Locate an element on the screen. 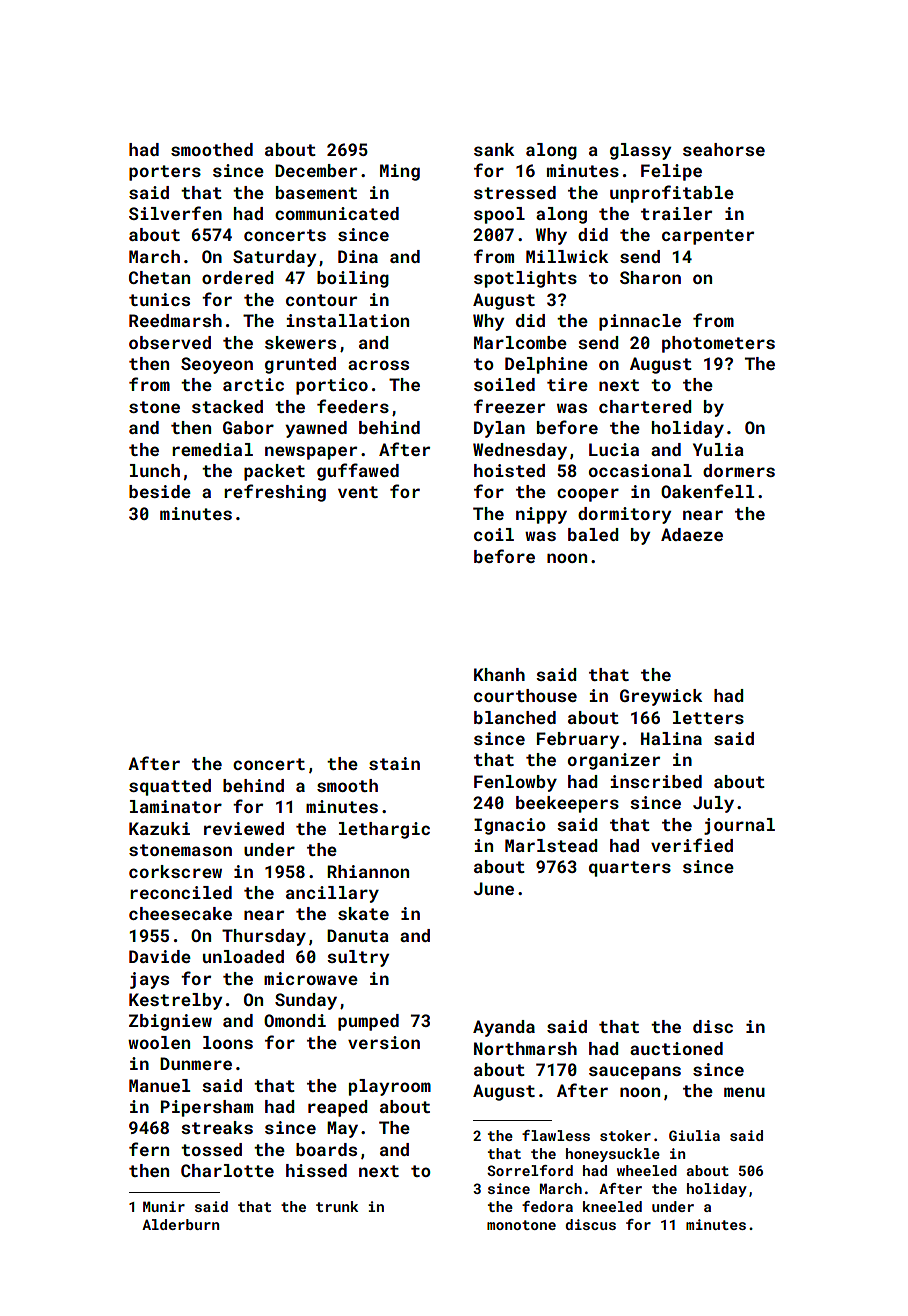 The image size is (908, 1316). pumped is located at coordinates (368, 1022).
